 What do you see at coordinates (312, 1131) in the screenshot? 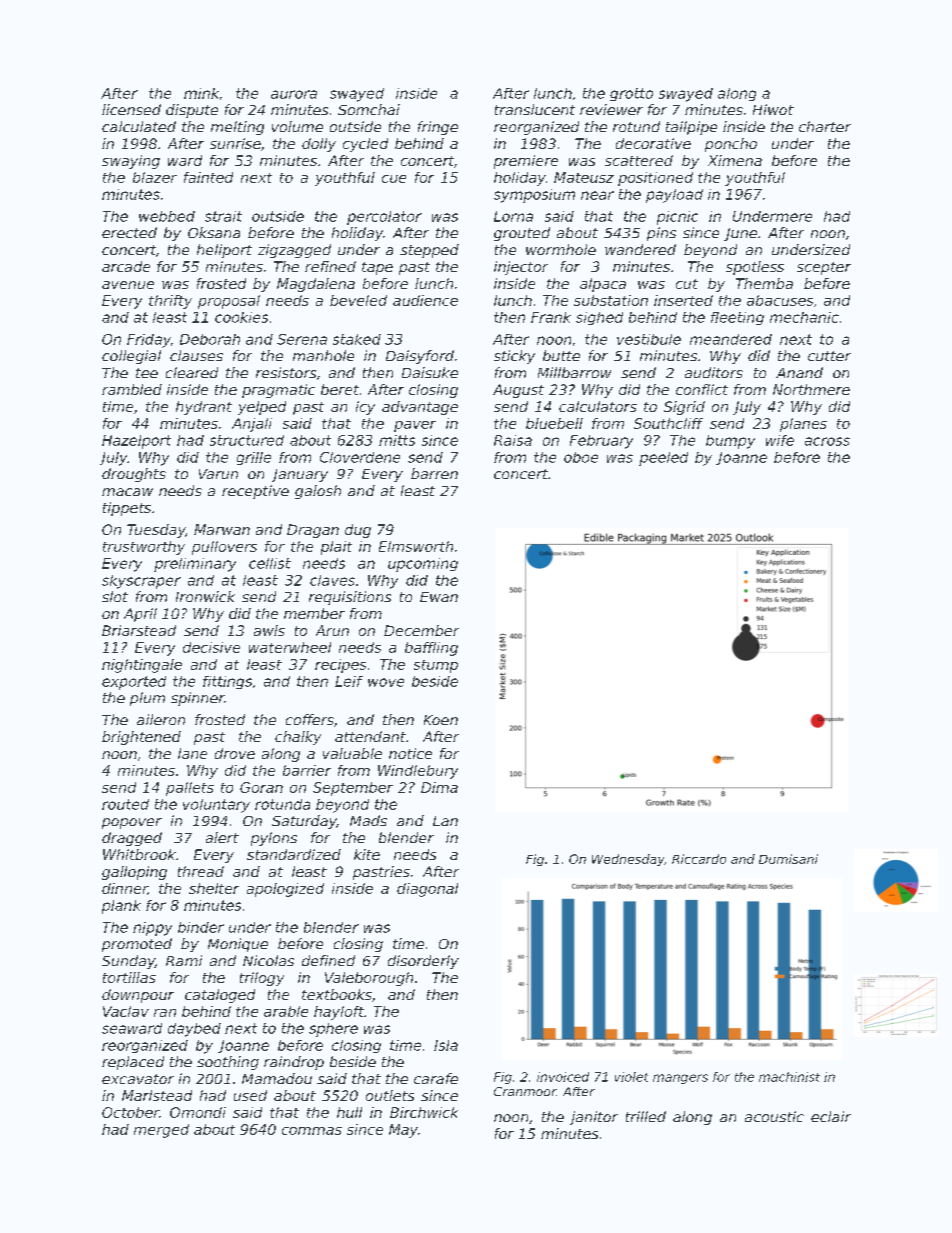
I see `commas` at bounding box center [312, 1131].
